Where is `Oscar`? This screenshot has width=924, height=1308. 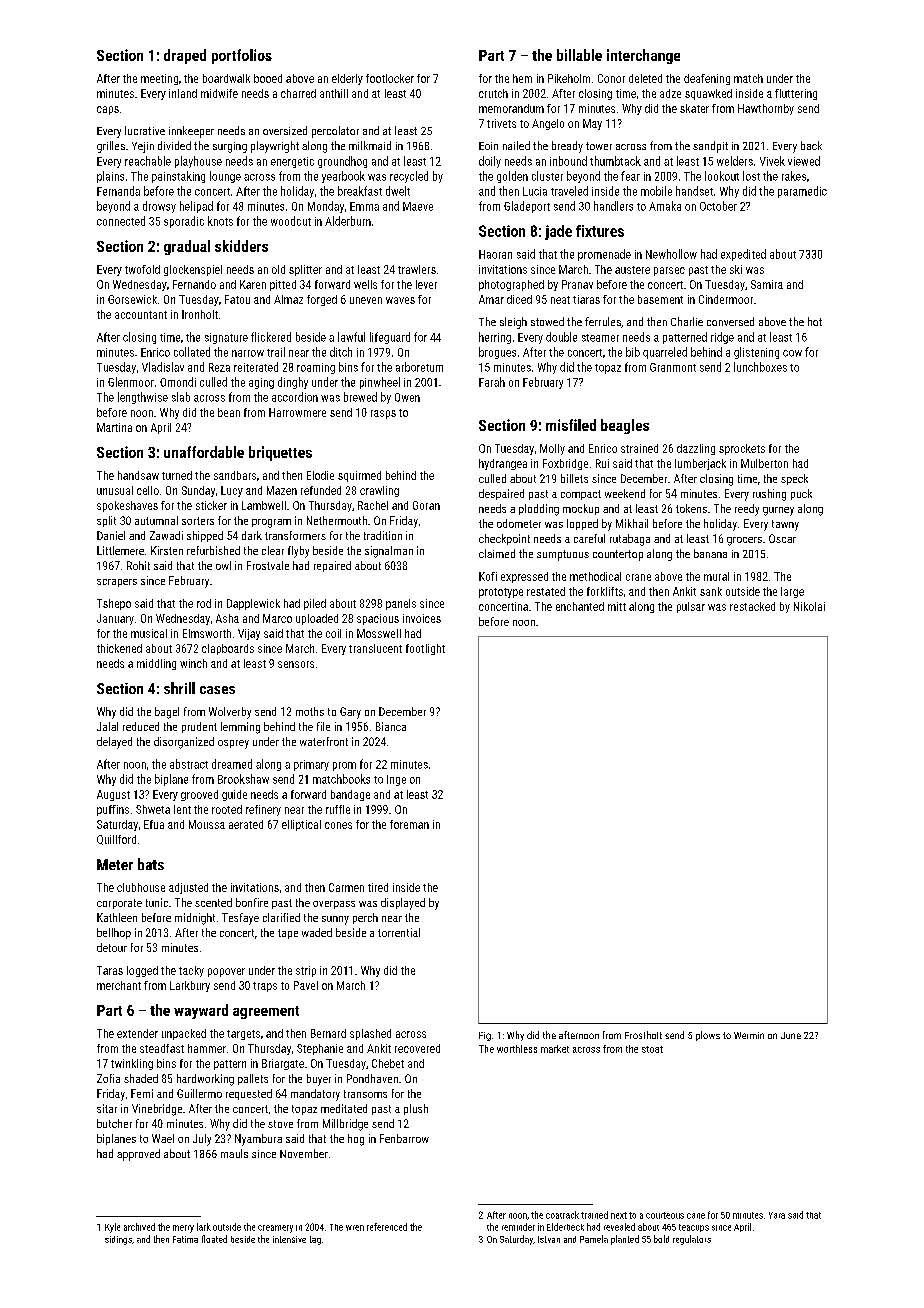
Oscar is located at coordinates (782, 538).
